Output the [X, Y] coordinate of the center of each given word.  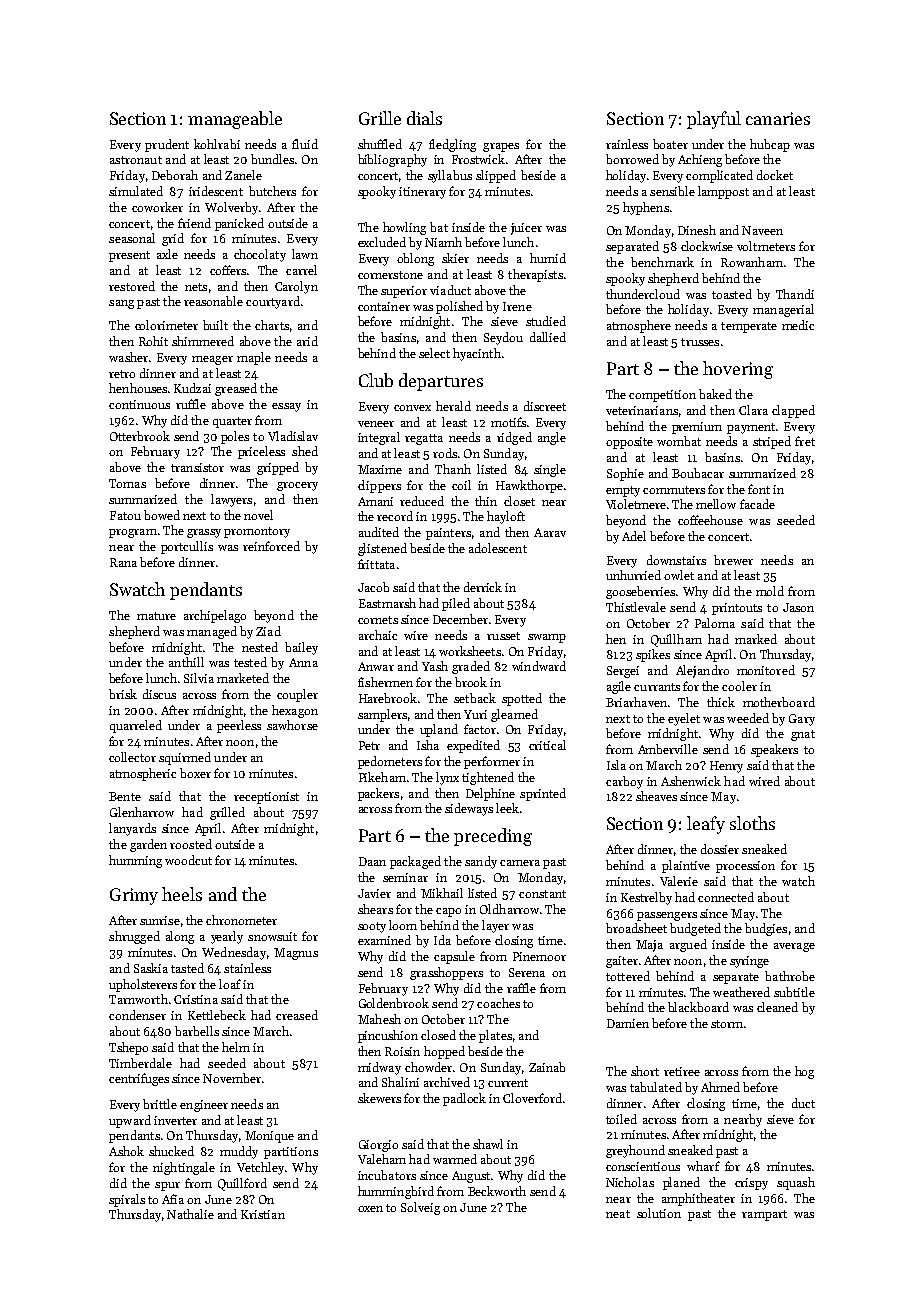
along [180, 937]
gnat [803, 735]
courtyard [273, 302]
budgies [766, 929]
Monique [269, 1137]
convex [412, 408]
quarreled [136, 726]
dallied [548, 337]
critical [547, 745]
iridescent [216, 191]
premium [697, 428]
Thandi [795, 294]
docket [775, 175]
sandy [481, 862]
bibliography [392, 160]
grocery [297, 486]
